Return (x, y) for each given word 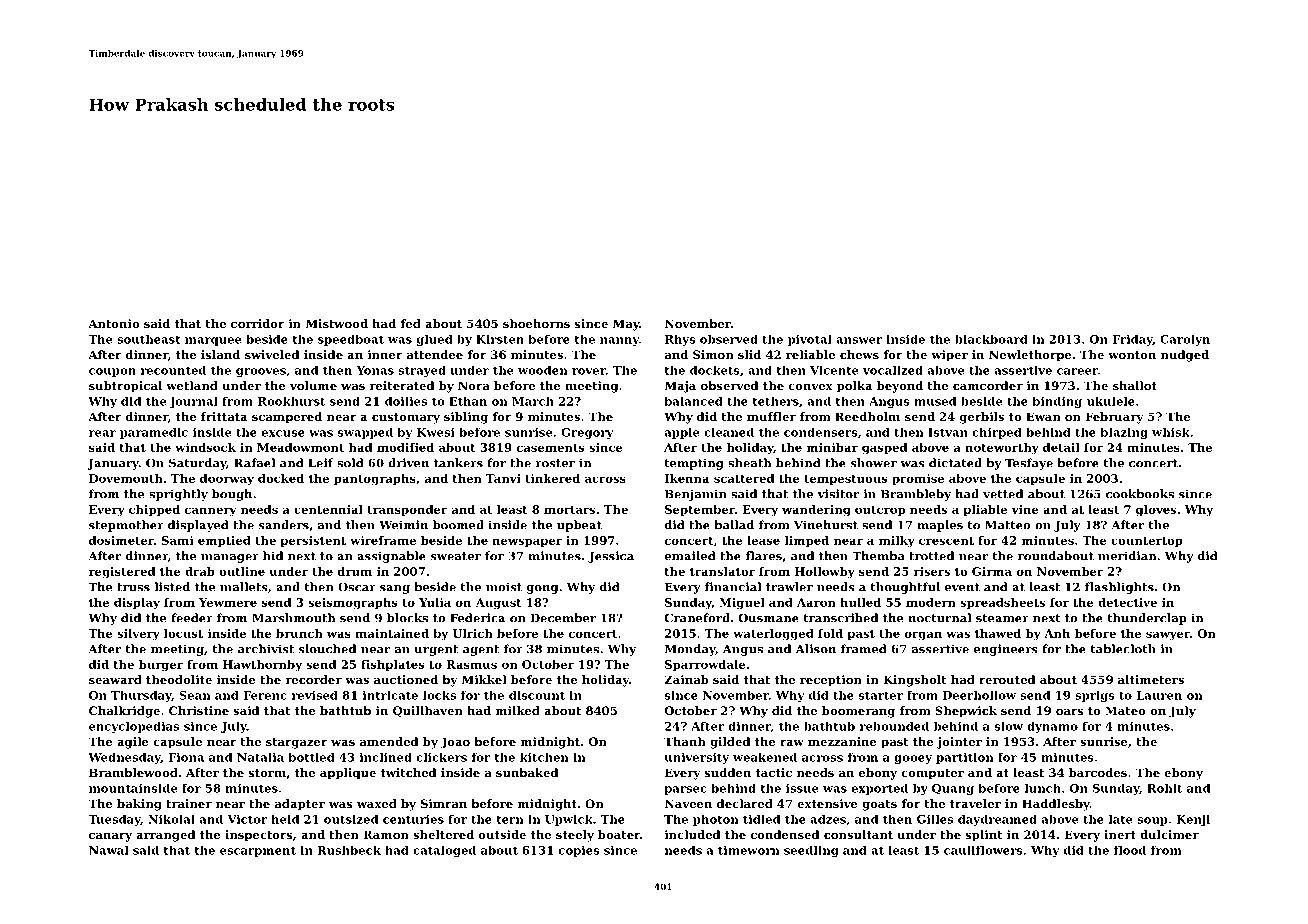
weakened (765, 757)
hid (273, 556)
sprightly (178, 495)
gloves (1156, 511)
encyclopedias (134, 727)
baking (139, 805)
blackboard (991, 339)
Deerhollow (979, 695)
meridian (1127, 556)
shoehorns (536, 323)
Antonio (113, 323)
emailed (690, 556)
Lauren (1159, 695)
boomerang (858, 712)
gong (543, 589)
